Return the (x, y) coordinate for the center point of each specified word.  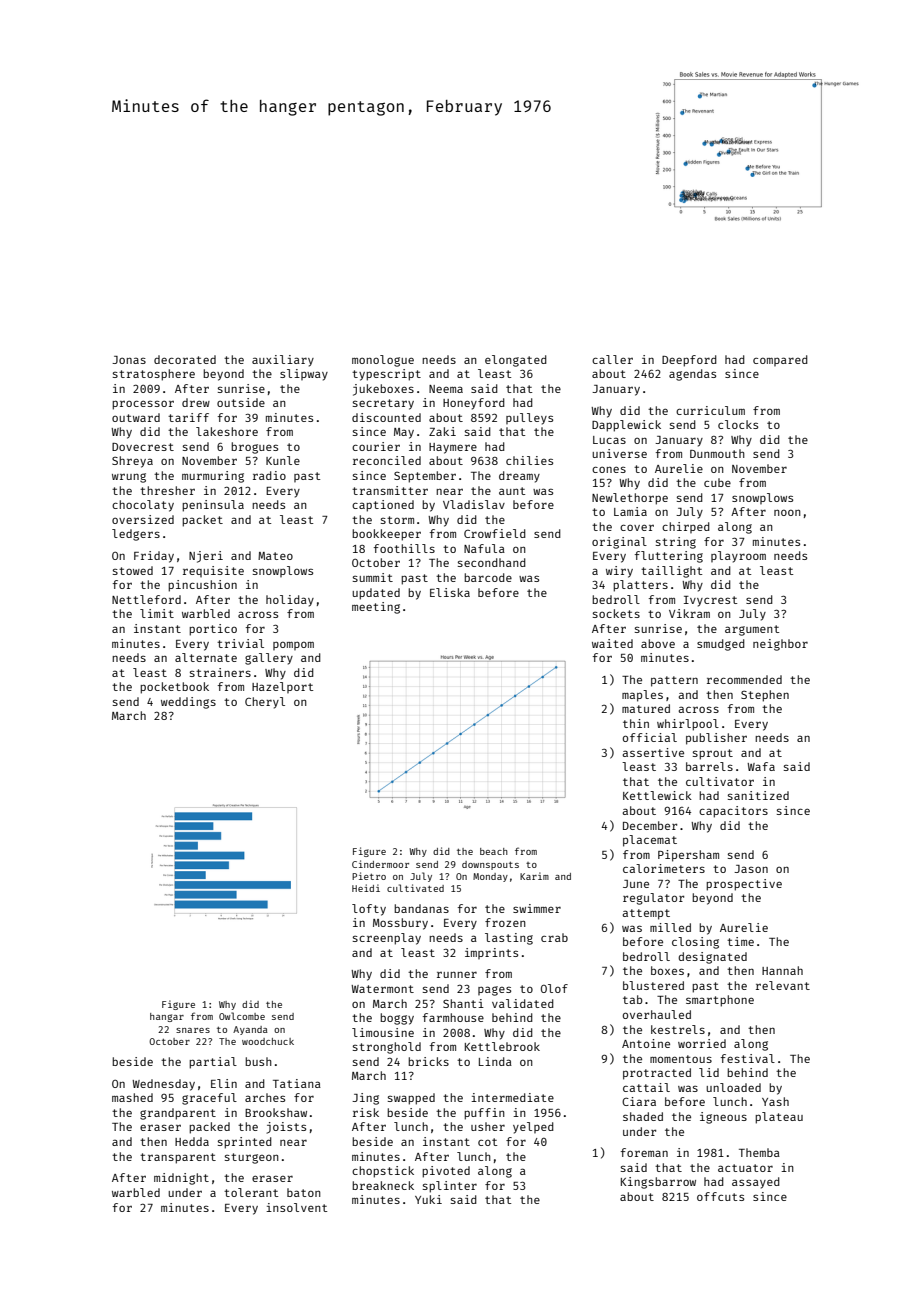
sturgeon (252, 1158)
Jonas (129, 360)
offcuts (720, 1196)
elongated (516, 361)
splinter (450, 1187)
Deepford (689, 361)
